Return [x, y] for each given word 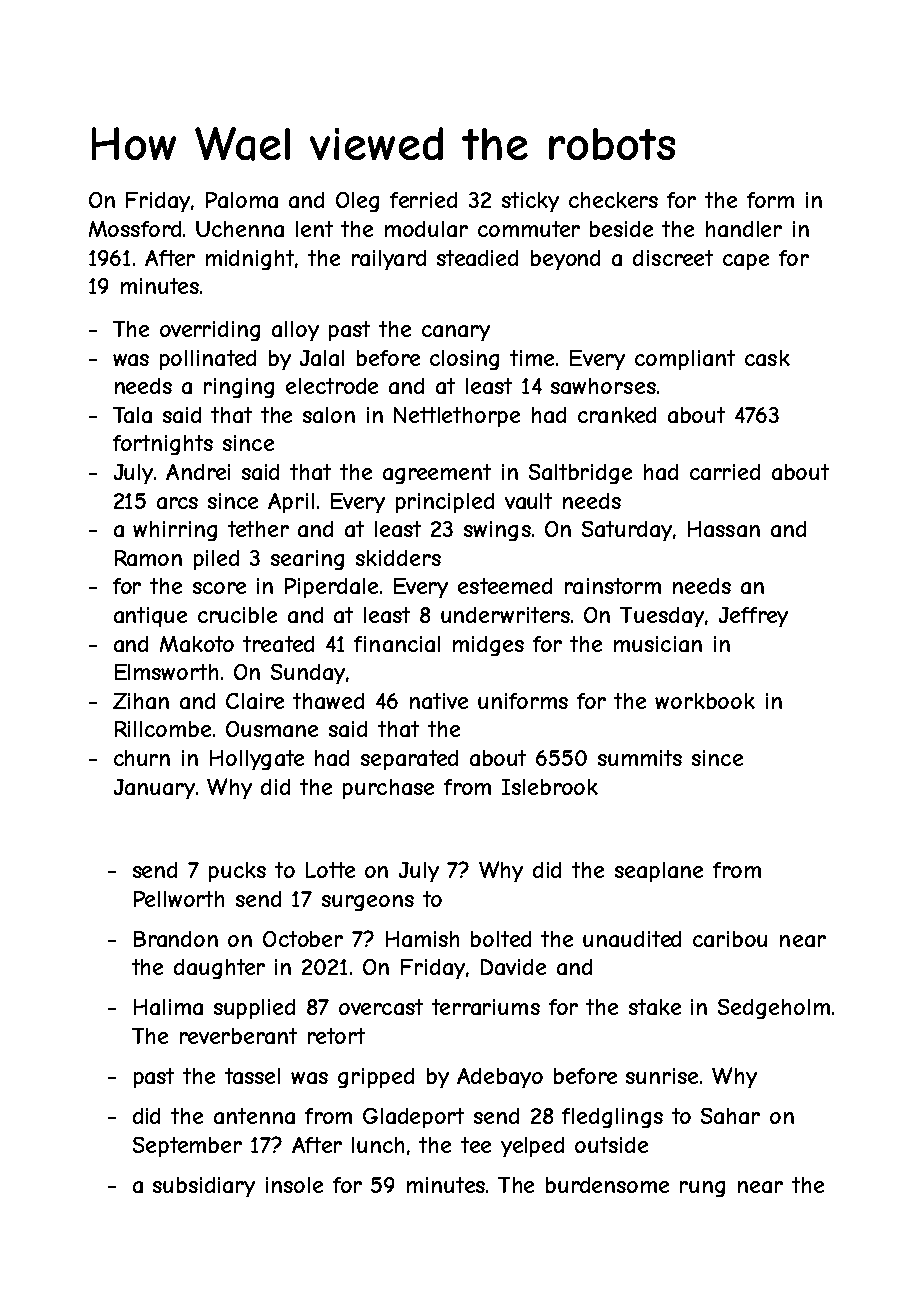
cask [767, 358]
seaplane [659, 872]
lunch [378, 1145]
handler [744, 229]
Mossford [135, 229]
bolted [501, 939]
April [291, 503]
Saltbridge [580, 474]
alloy [295, 331]
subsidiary [204, 1187]
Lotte [330, 870]
